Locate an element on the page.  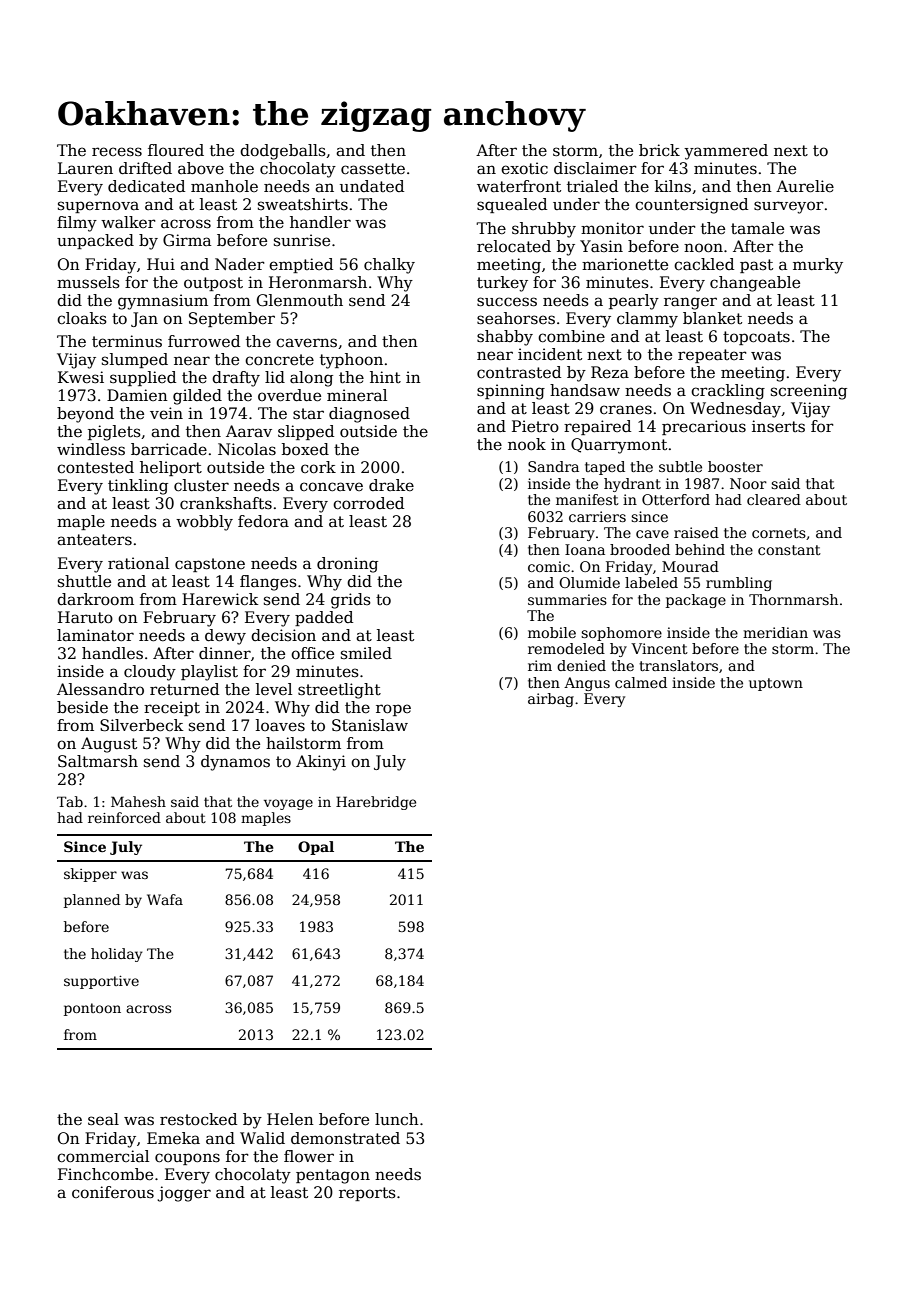
Walid is located at coordinates (262, 1138).
